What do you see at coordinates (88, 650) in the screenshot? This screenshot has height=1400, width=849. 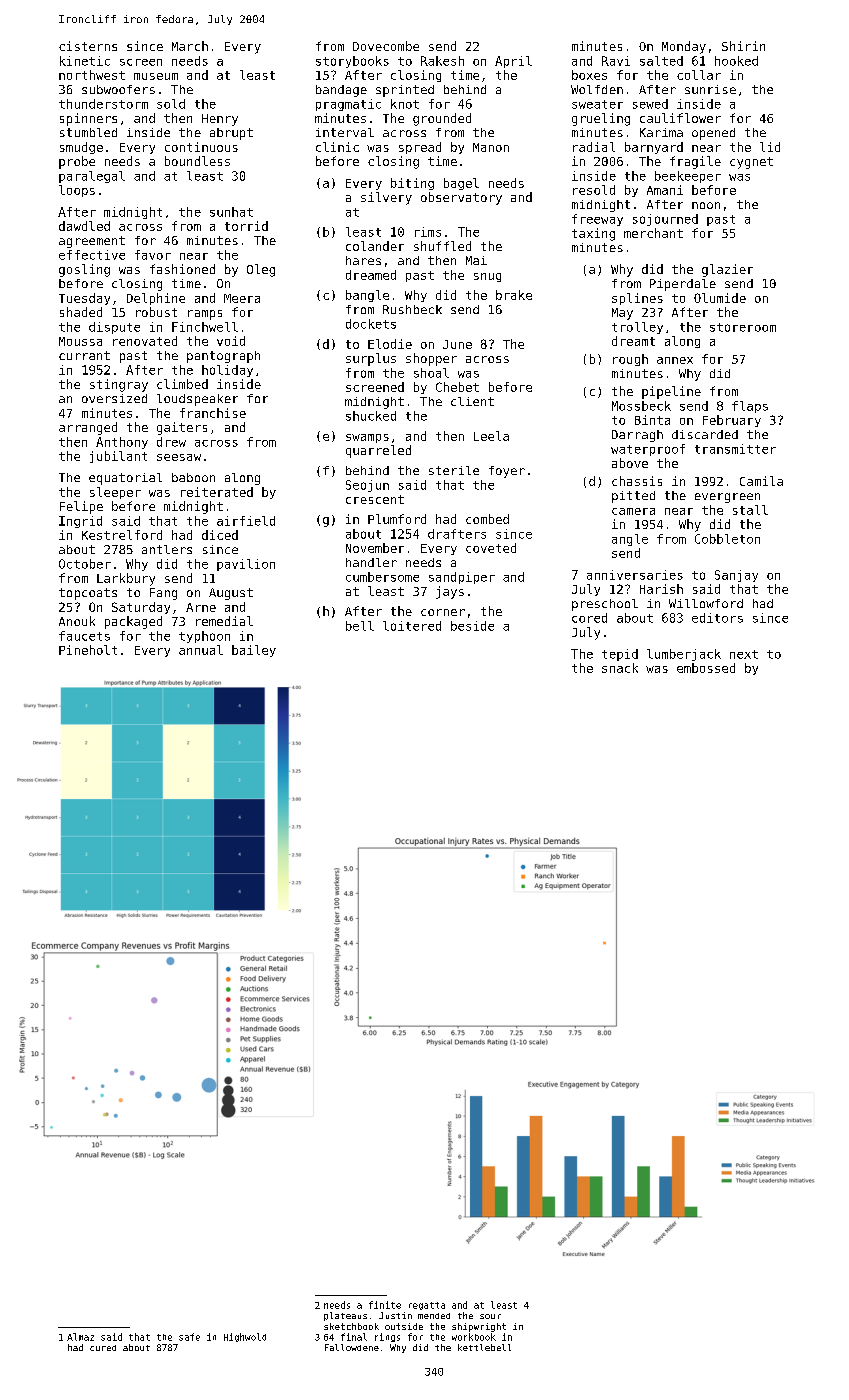 I see `Pineholt` at bounding box center [88, 650].
